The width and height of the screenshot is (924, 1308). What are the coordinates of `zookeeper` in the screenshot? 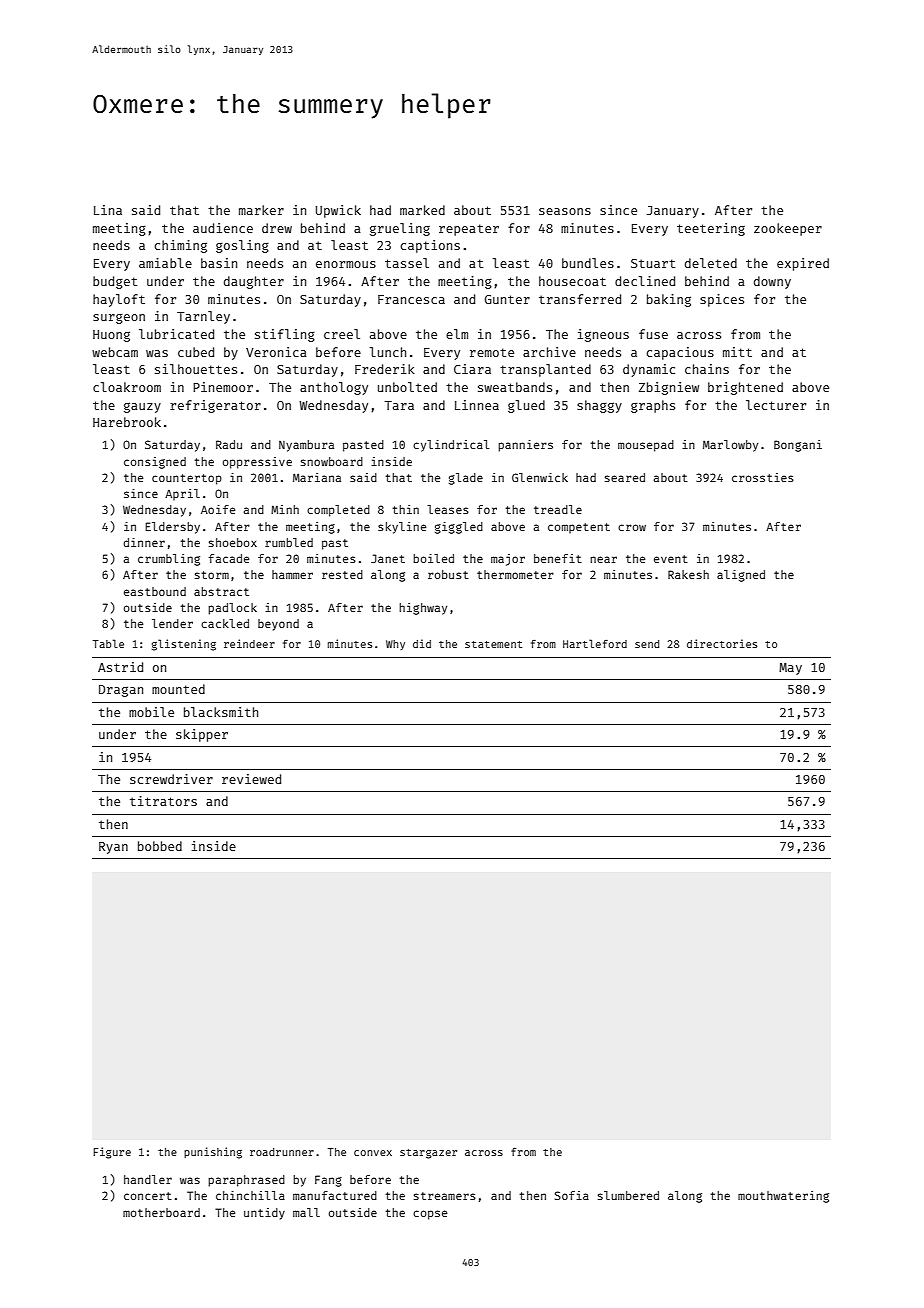 It's located at (788, 229).
